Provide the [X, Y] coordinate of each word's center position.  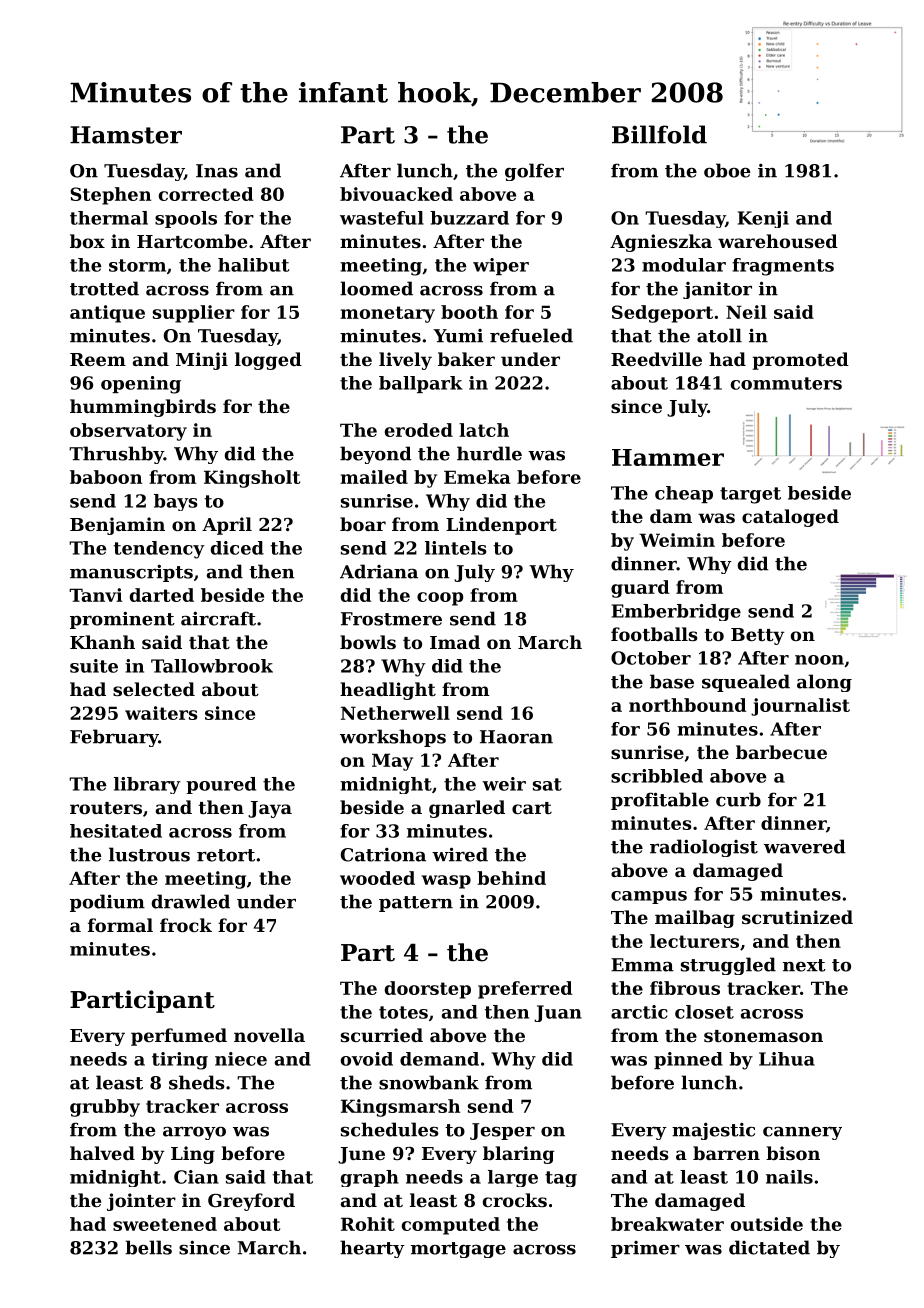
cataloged [790, 518]
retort [226, 855]
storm [137, 265]
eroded [419, 430]
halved [102, 1153]
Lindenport [501, 526]
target [750, 495]
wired [460, 854]
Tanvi [95, 595]
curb [738, 799]
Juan [558, 1013]
